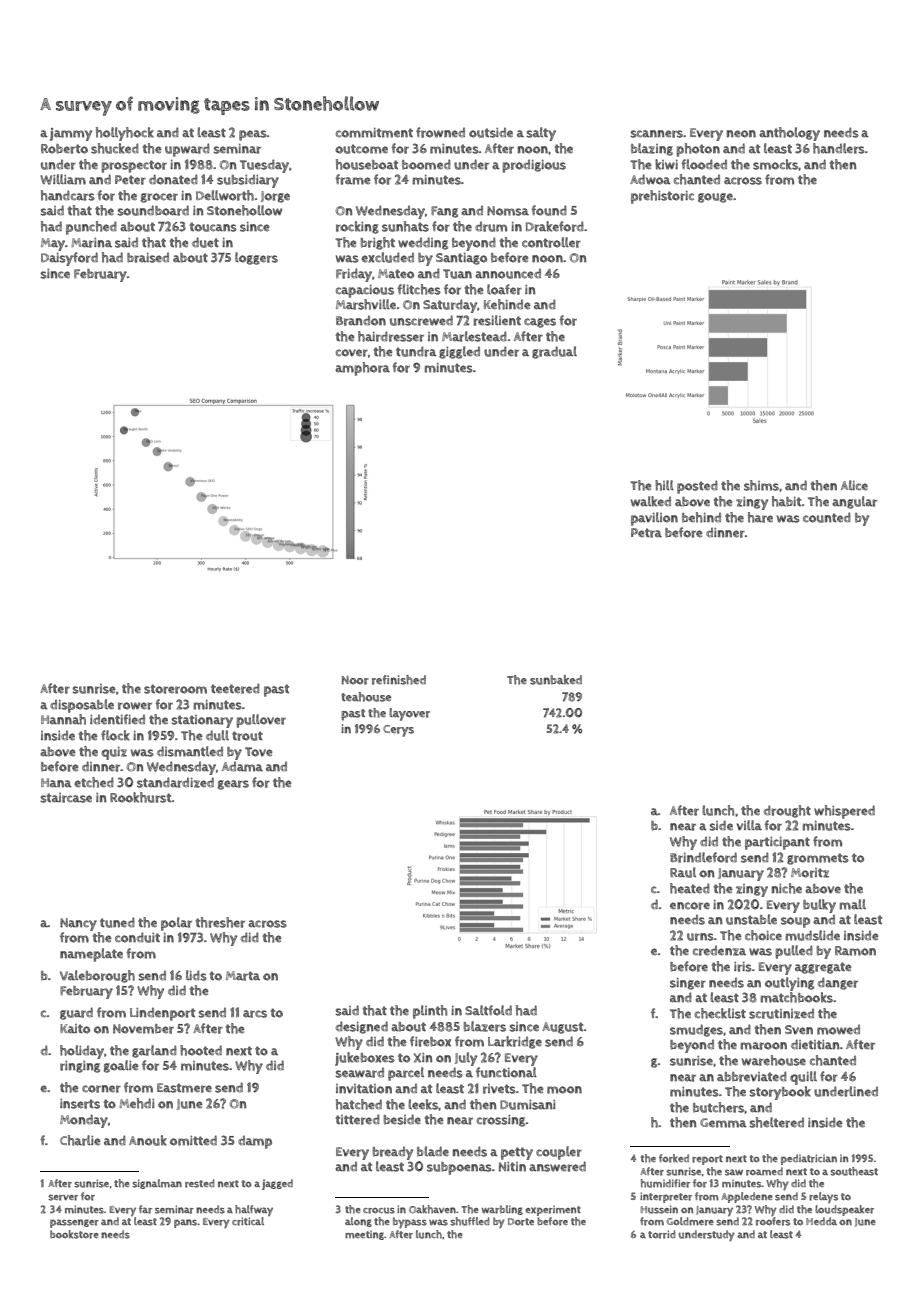  Describe the element at coordinates (789, 134) in the document. I see `anthology` at that location.
